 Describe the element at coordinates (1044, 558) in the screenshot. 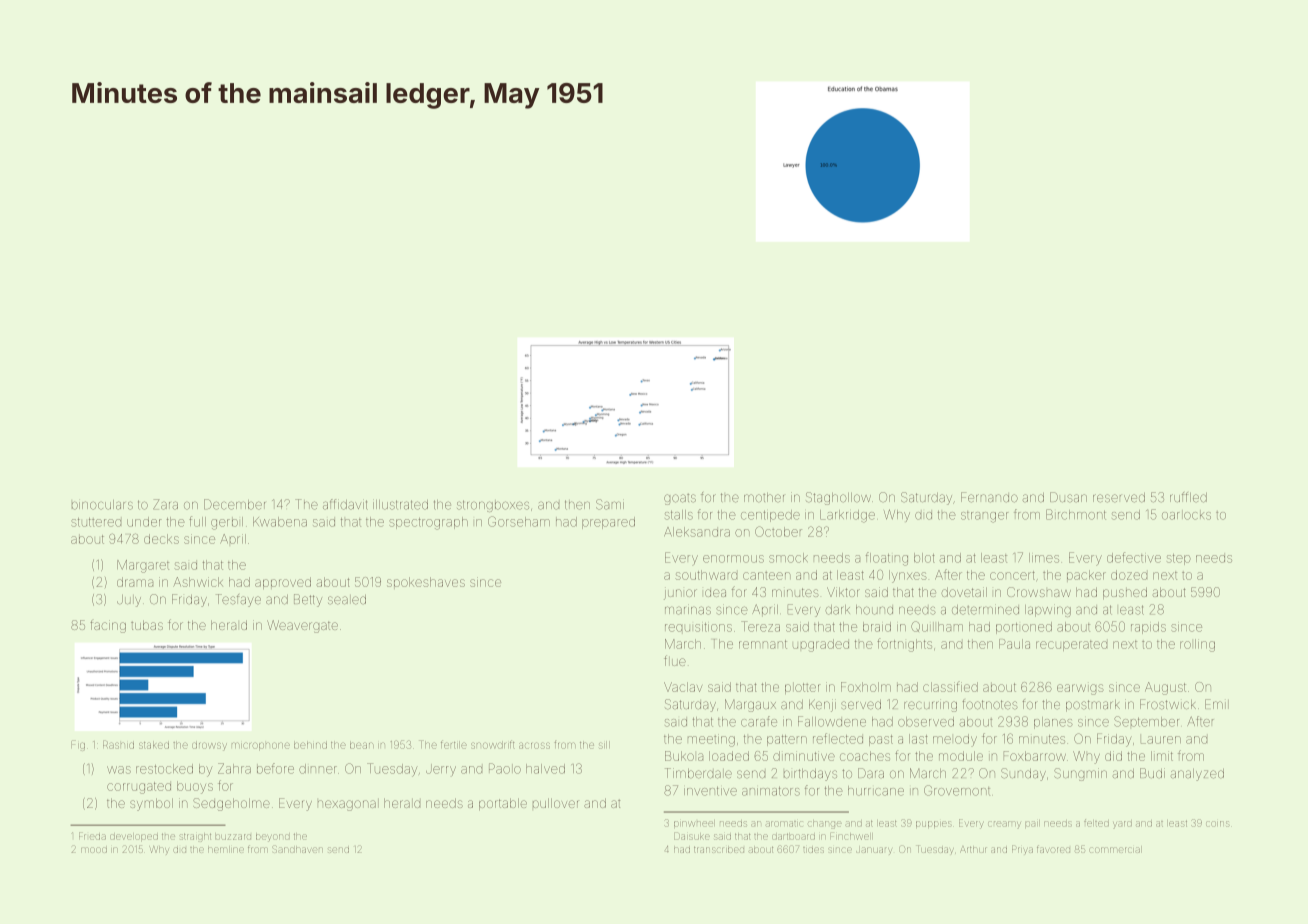

I see `limes` at that location.
